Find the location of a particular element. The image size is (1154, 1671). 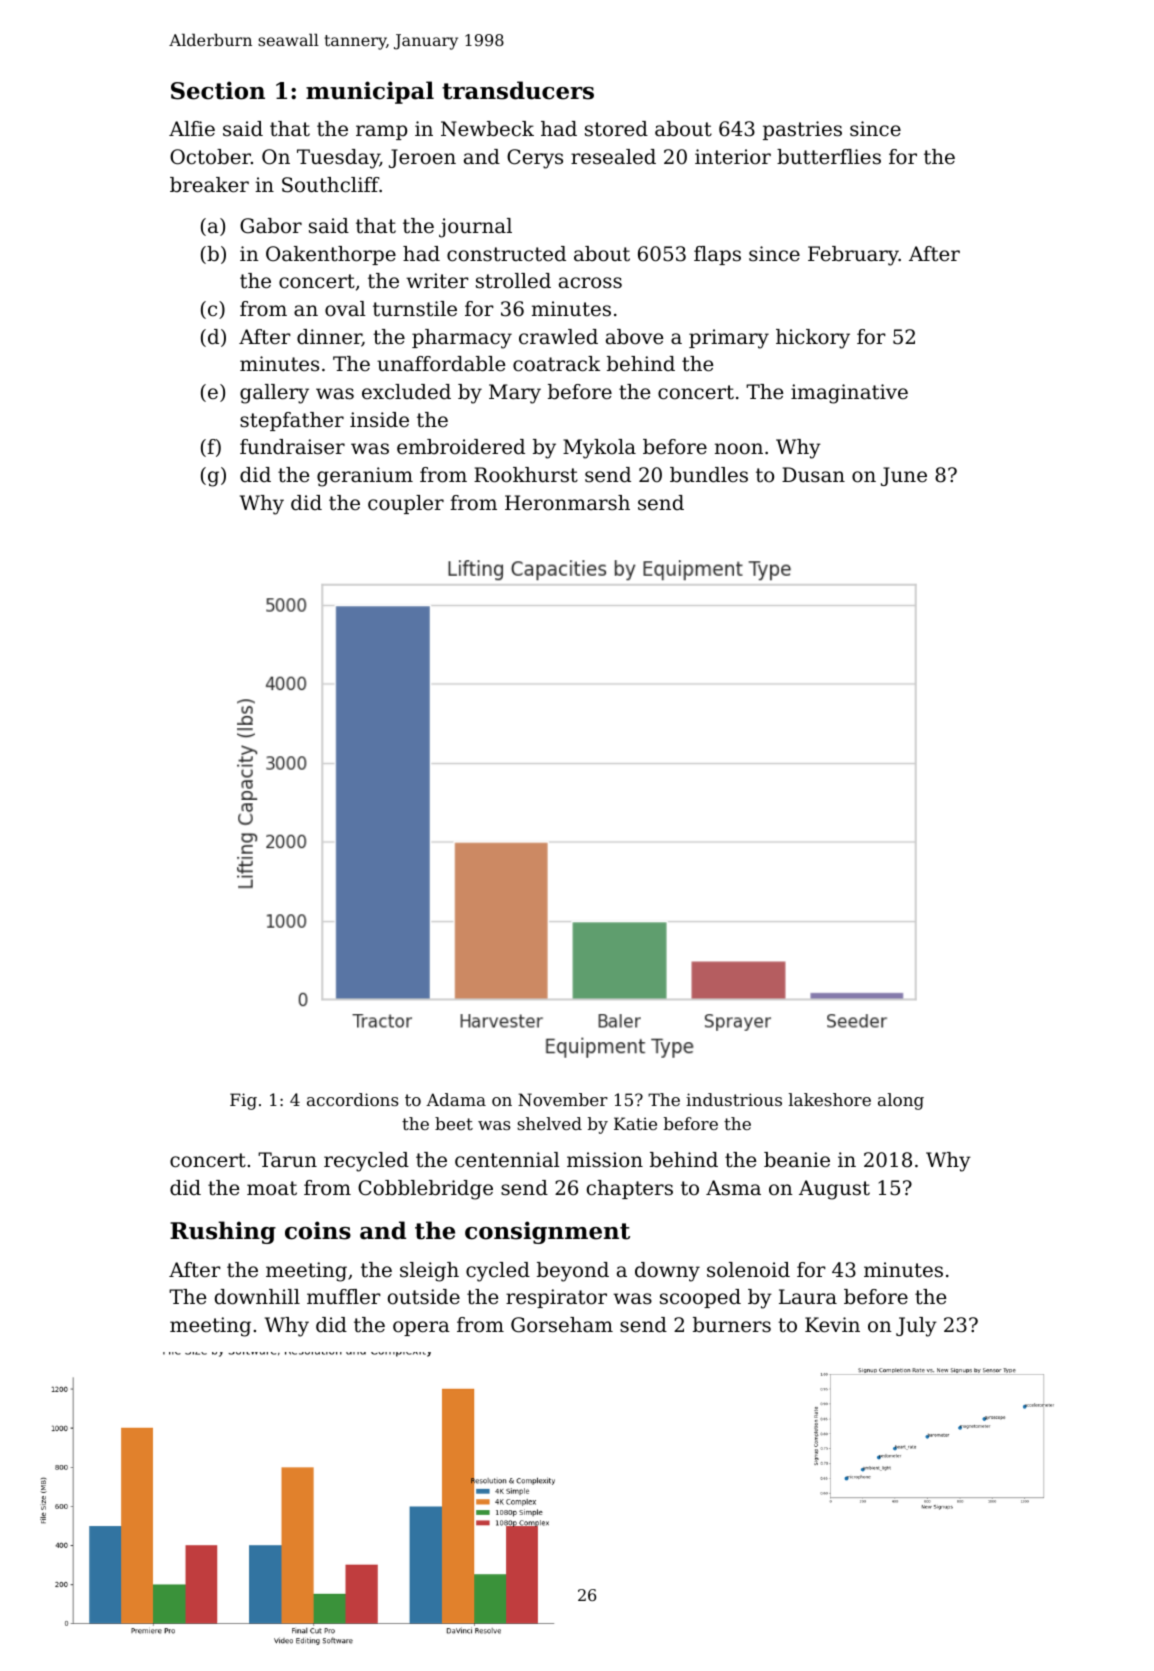

Katie is located at coordinates (635, 1123).
